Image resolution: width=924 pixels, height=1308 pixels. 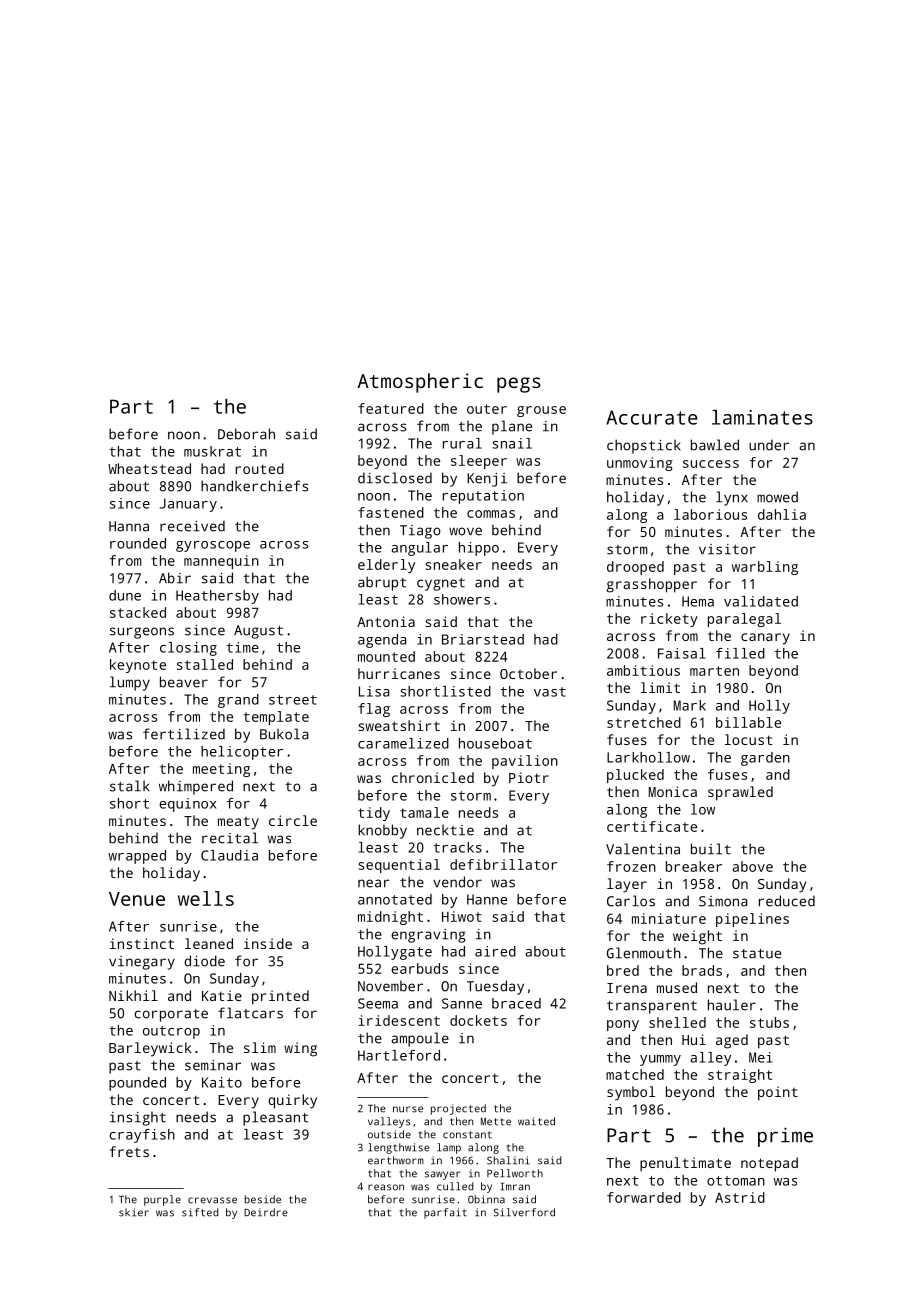 I want to click on circle, so click(x=293, y=820).
